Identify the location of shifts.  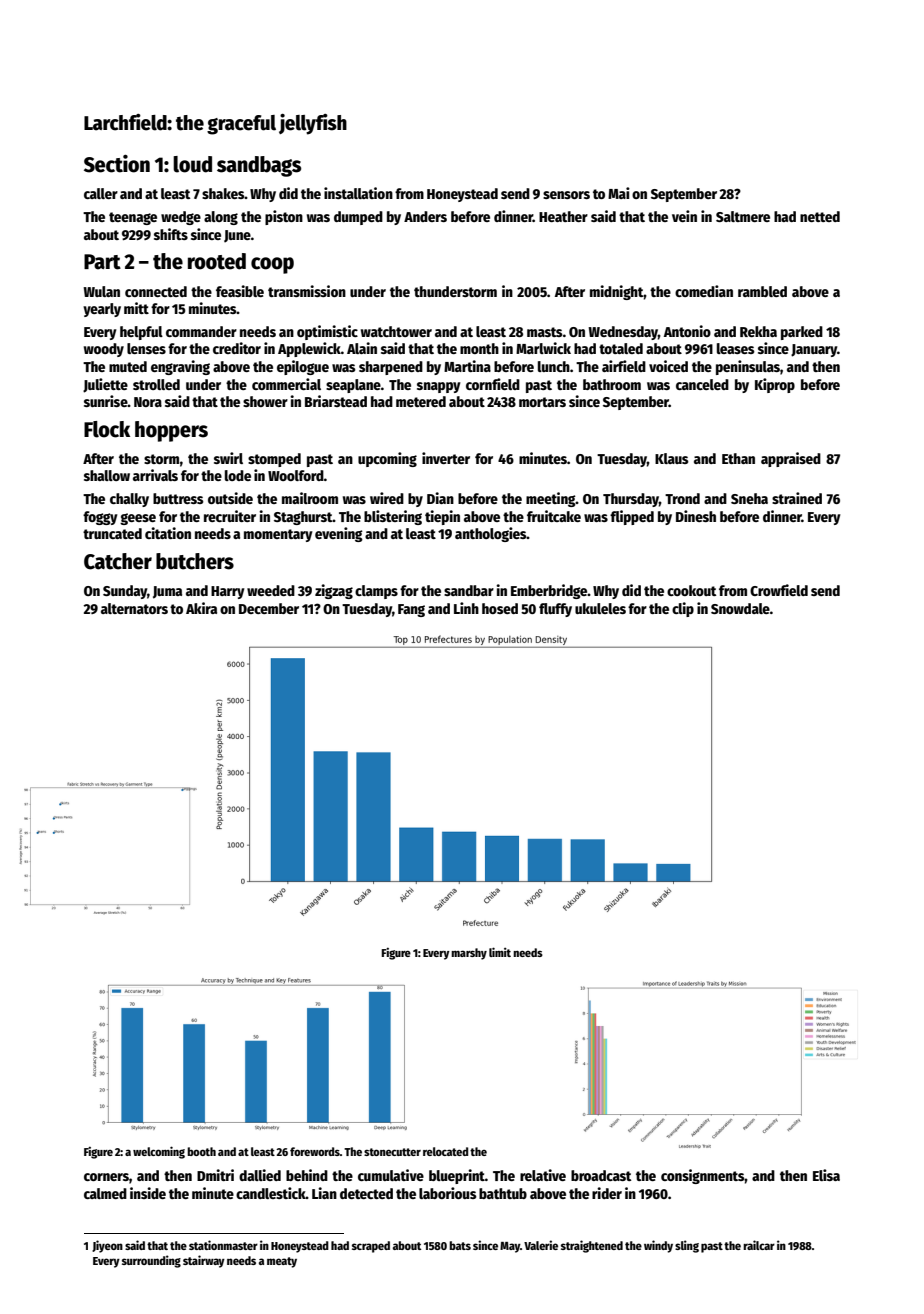
(171, 234).
